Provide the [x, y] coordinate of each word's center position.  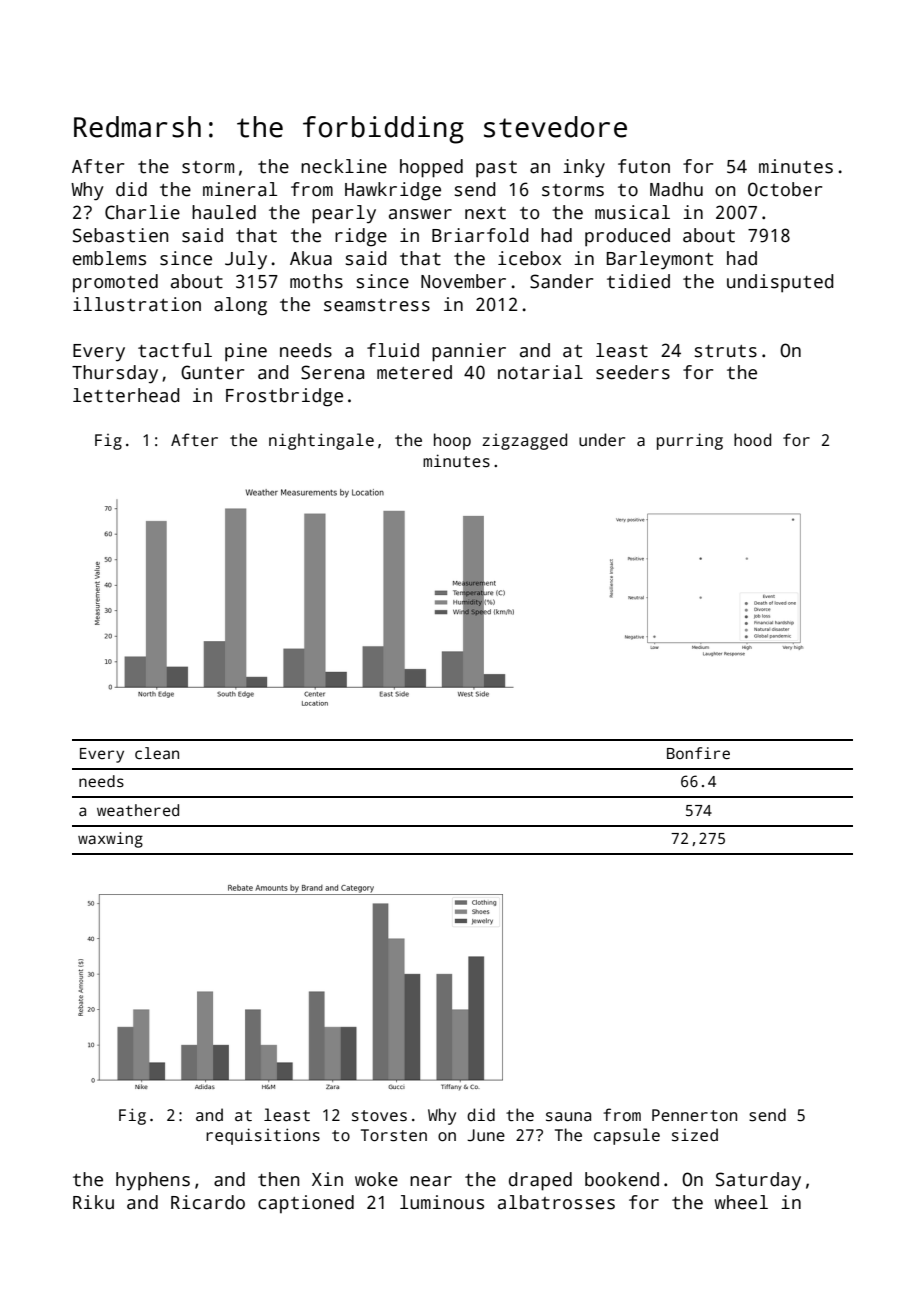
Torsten [394, 1135]
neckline [344, 166]
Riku [93, 1202]
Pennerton [694, 1115]
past [496, 169]
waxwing [110, 840]
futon [644, 166]
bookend [622, 1179]
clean [157, 753]
